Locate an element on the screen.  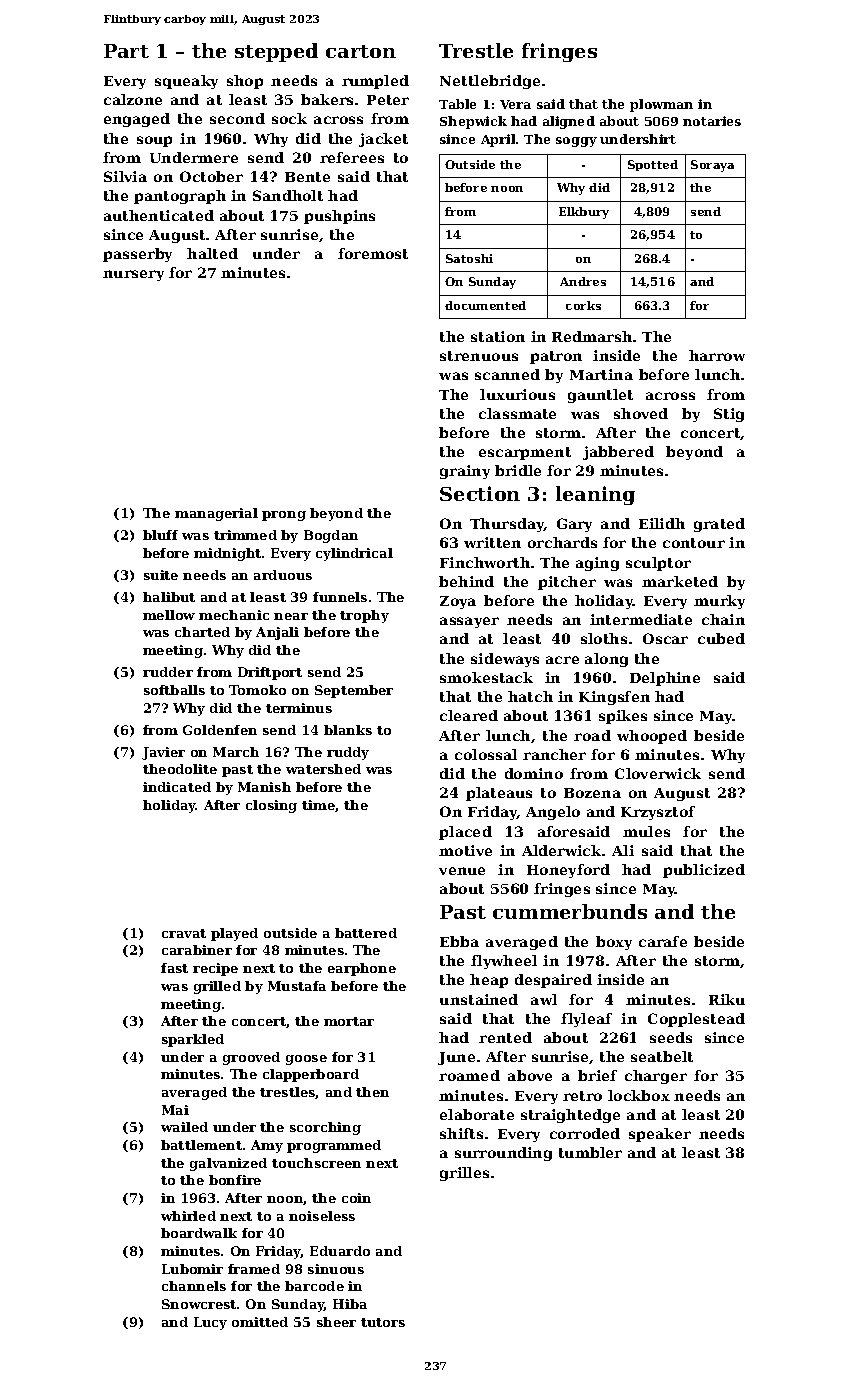
Mai is located at coordinates (175, 1110).
